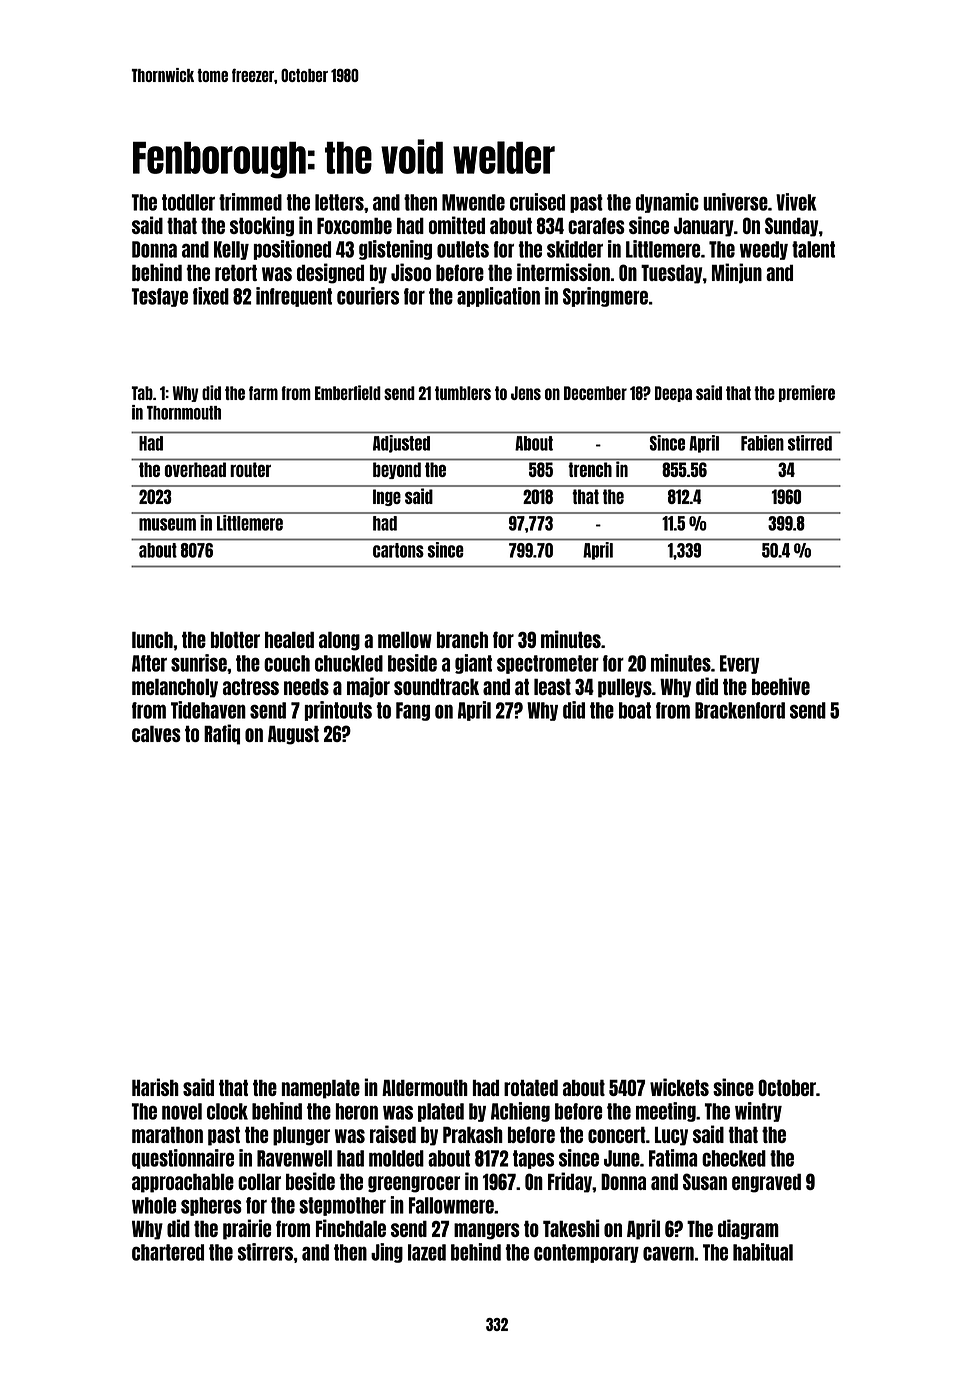  Describe the element at coordinates (356, 1111) in the screenshot. I see `heron` at that location.
